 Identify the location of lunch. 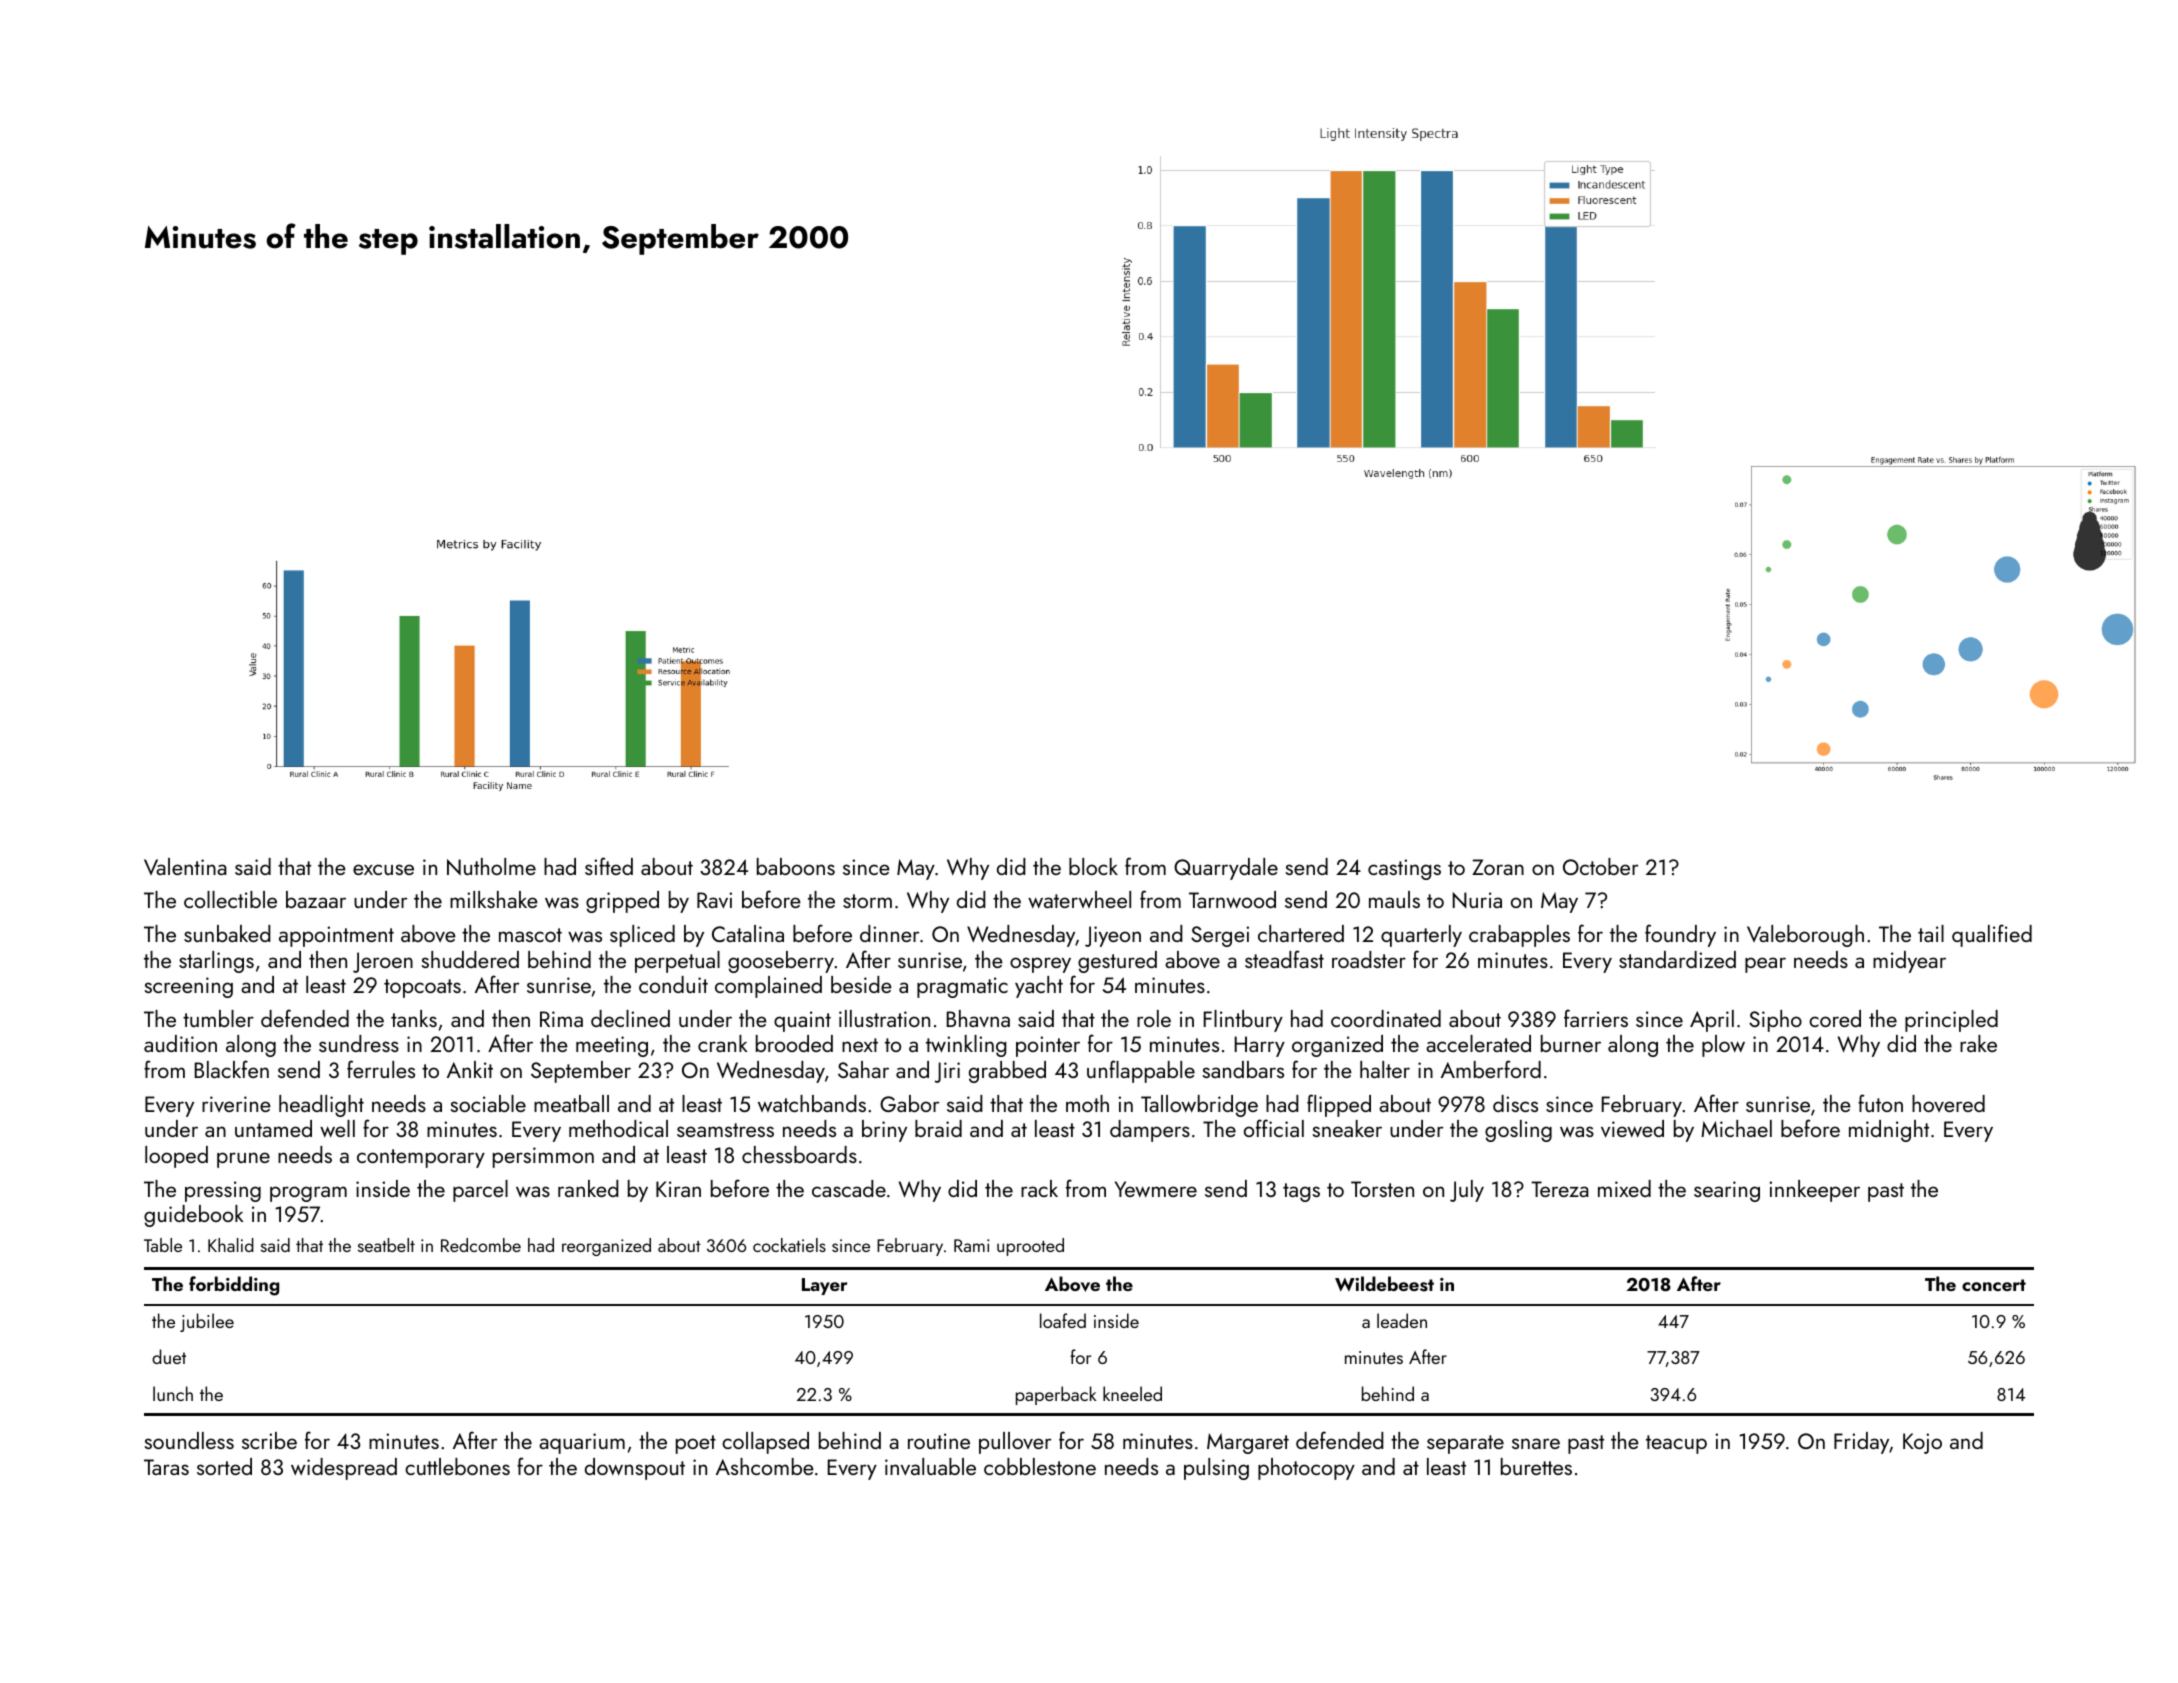
(173, 1393).
